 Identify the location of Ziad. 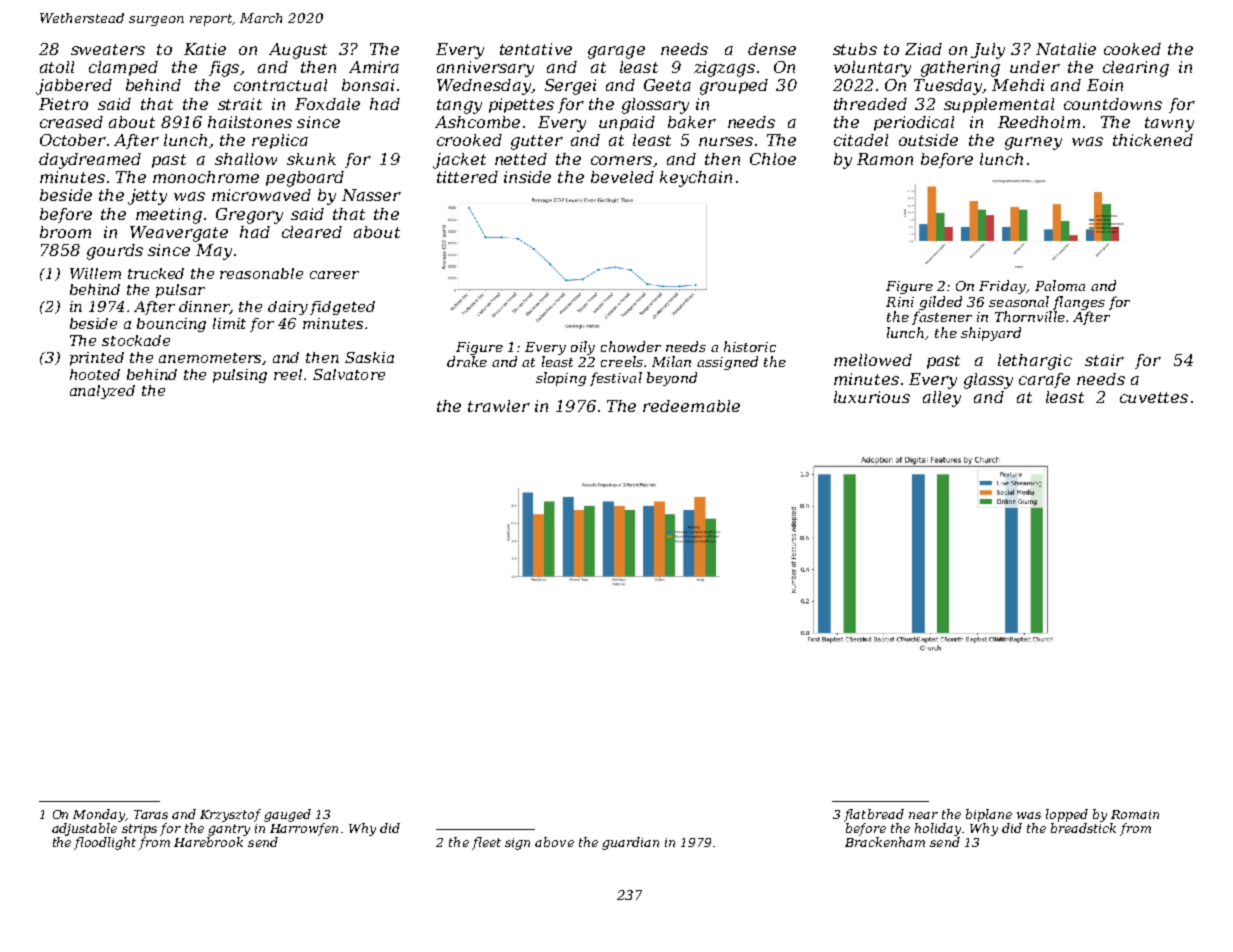
(923, 49).
